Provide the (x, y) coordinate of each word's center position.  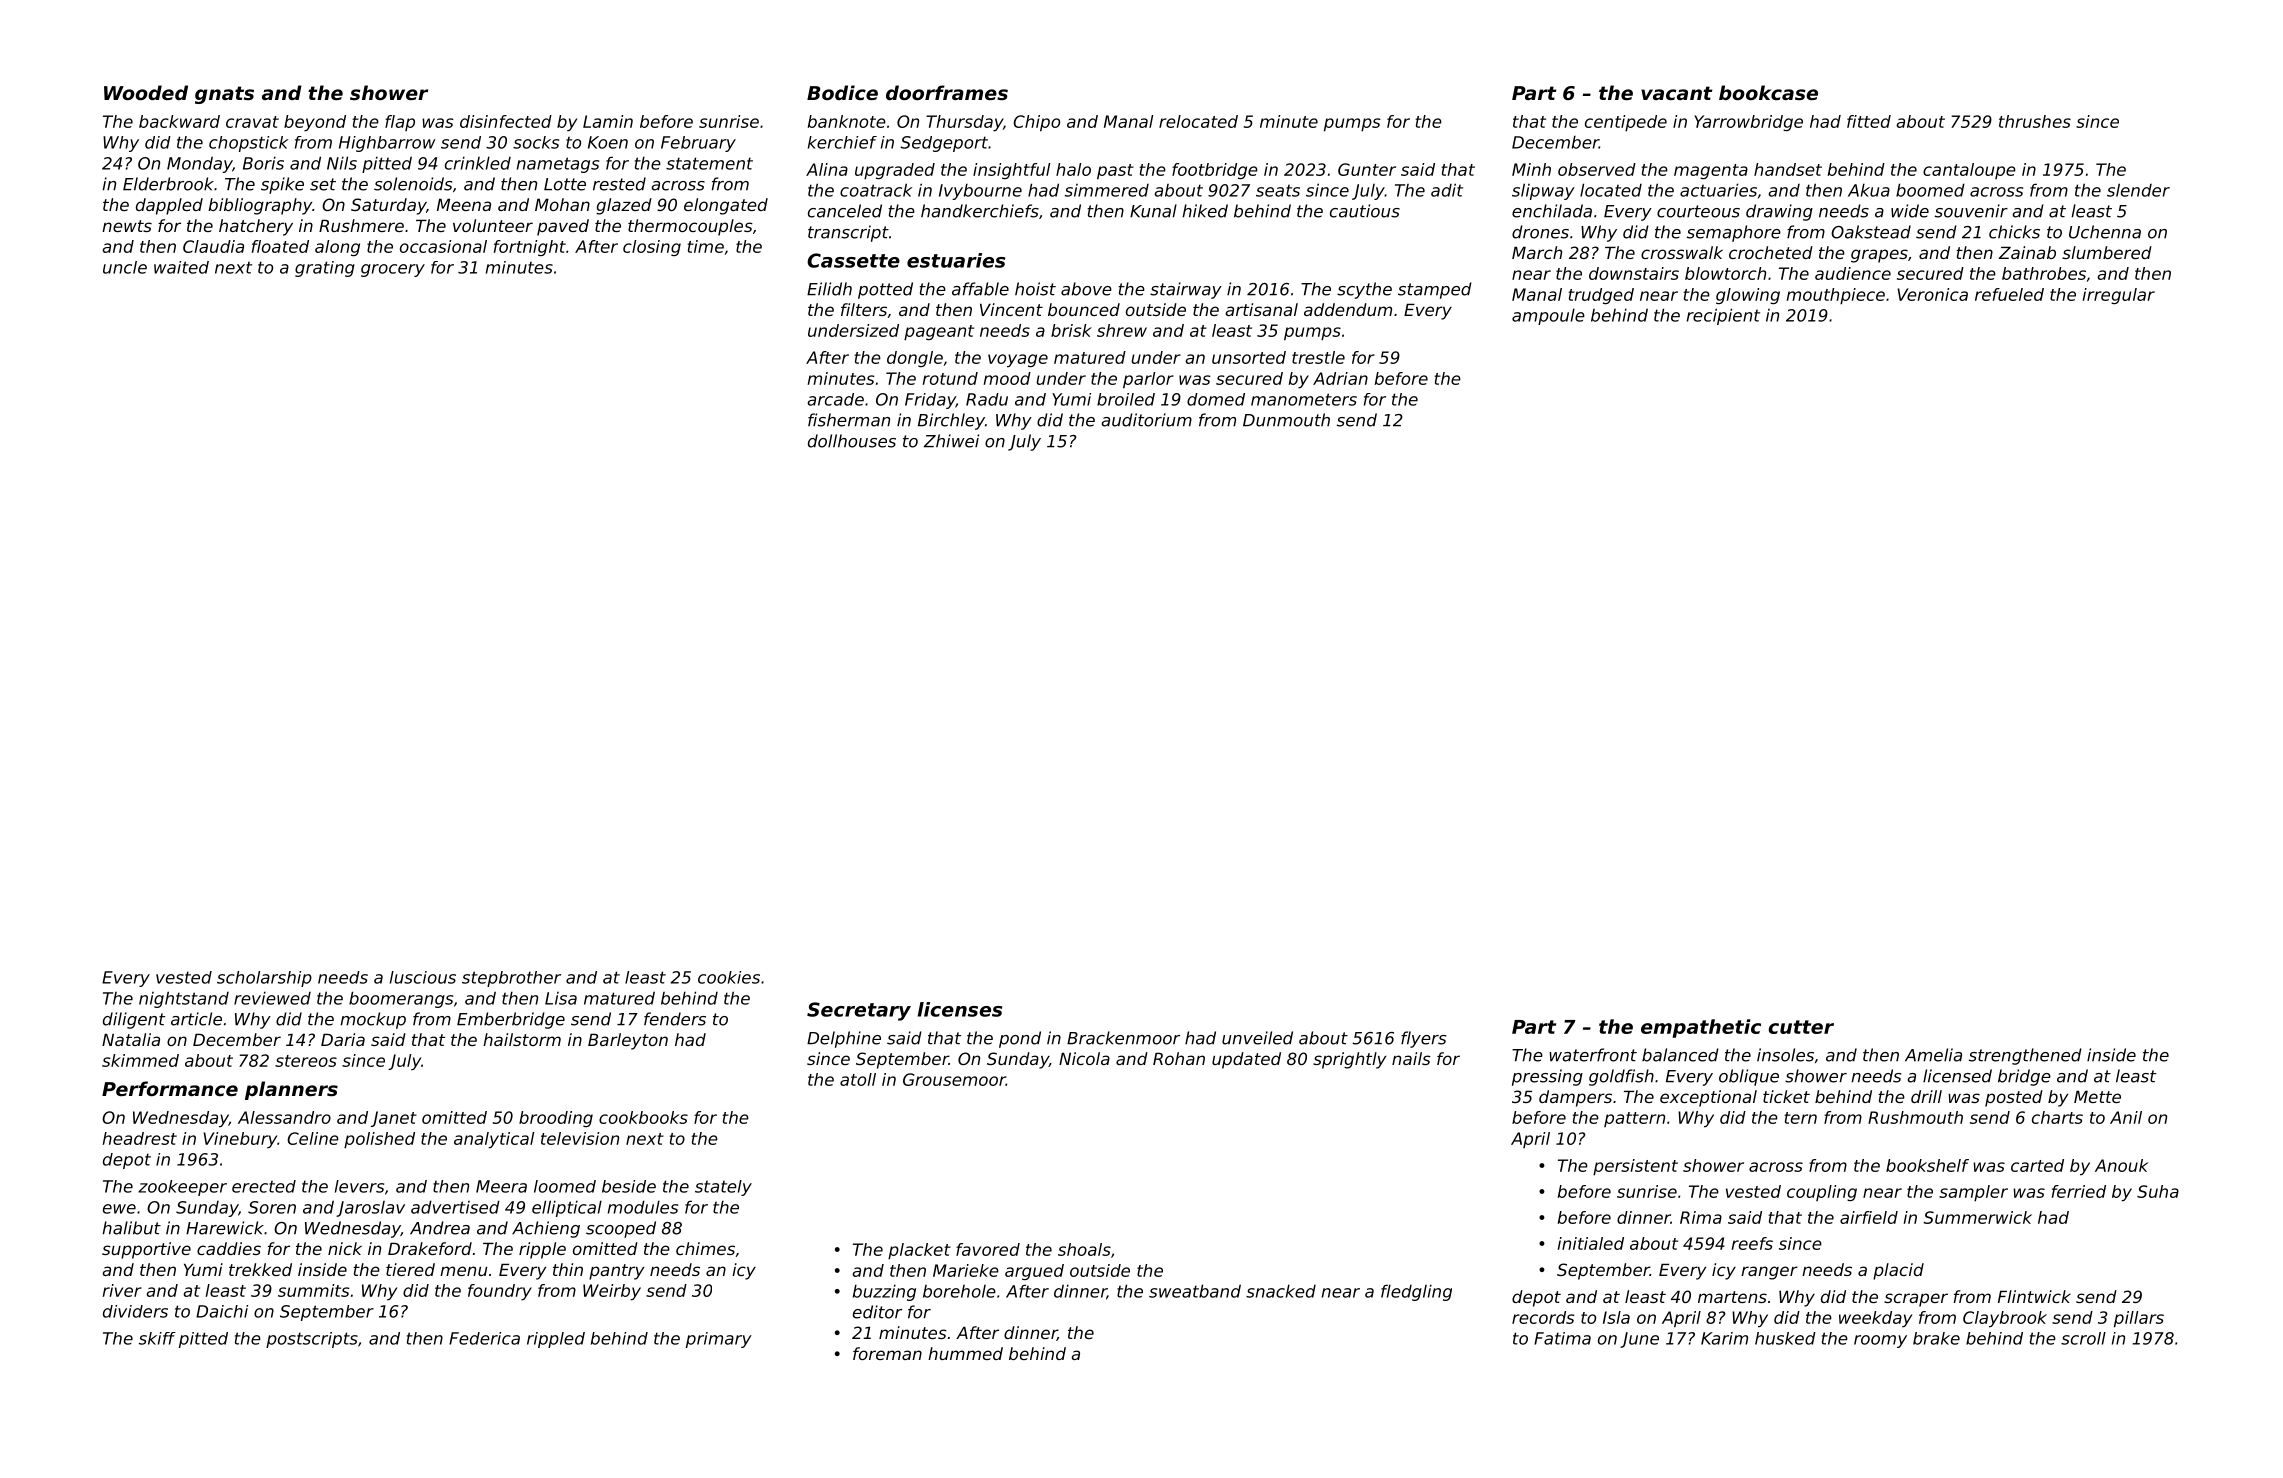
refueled (2009, 294)
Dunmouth (1286, 420)
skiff (157, 1338)
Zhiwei (951, 441)
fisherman (849, 420)
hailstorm (522, 1039)
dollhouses (852, 441)
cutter (1801, 1027)
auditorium (1146, 420)
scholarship (264, 979)
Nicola (1084, 1058)
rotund (950, 378)
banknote (847, 121)
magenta (1711, 171)
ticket (1786, 1096)
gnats (224, 95)
